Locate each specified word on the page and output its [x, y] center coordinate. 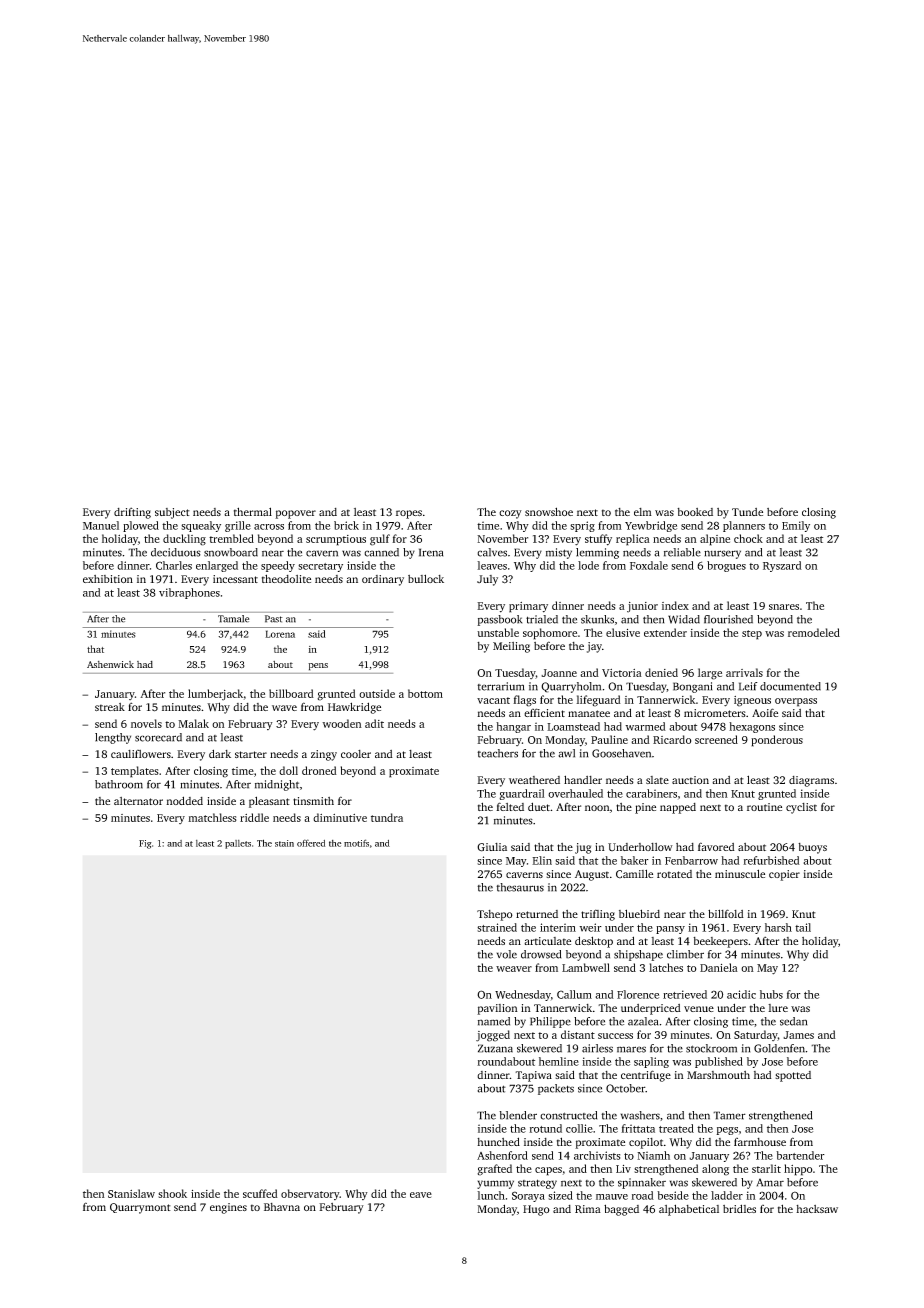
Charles [174, 565]
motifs [356, 843]
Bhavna [282, 1207]
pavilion [497, 1009]
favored [716, 846]
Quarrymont [140, 1208]
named [494, 1021]
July [487, 580]
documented [790, 686]
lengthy [113, 738]
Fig [145, 844]
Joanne [559, 673]
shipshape [638, 955]
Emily [796, 526]
